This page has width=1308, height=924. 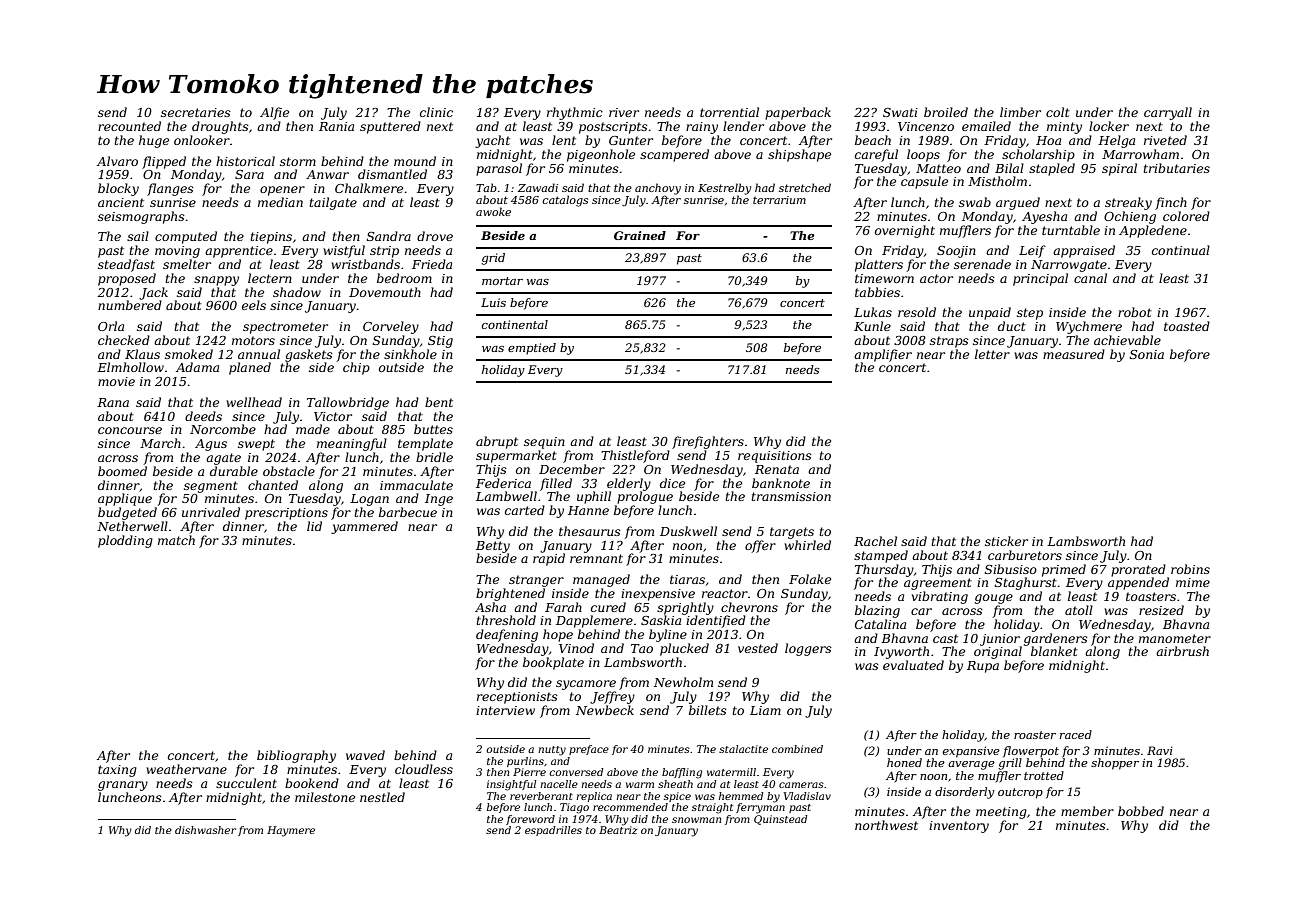 I want to click on sail, so click(x=138, y=236).
